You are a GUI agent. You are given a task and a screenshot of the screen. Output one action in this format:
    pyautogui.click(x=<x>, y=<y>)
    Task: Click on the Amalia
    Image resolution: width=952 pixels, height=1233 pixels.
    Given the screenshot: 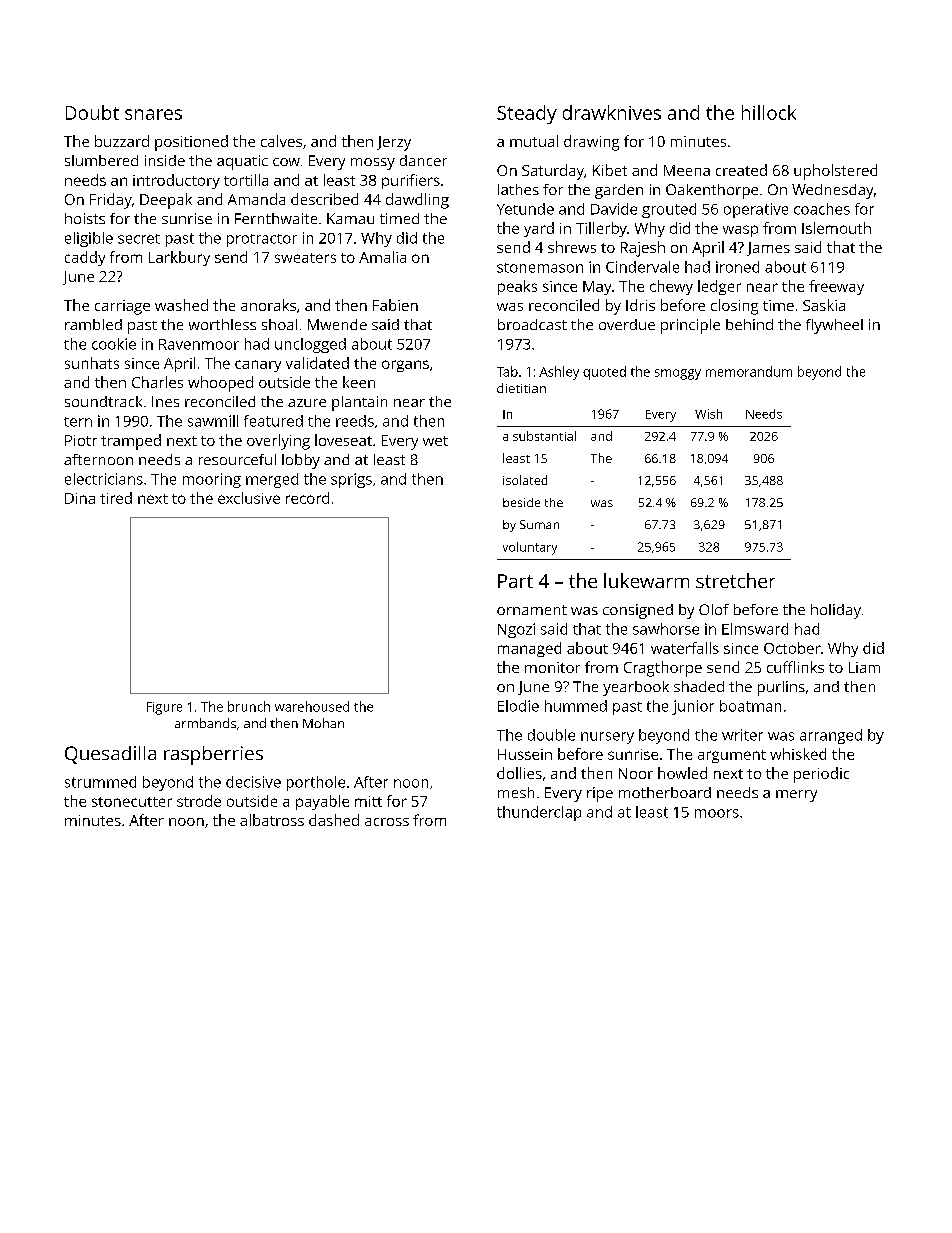 What is the action you would take?
    pyautogui.click(x=382, y=257)
